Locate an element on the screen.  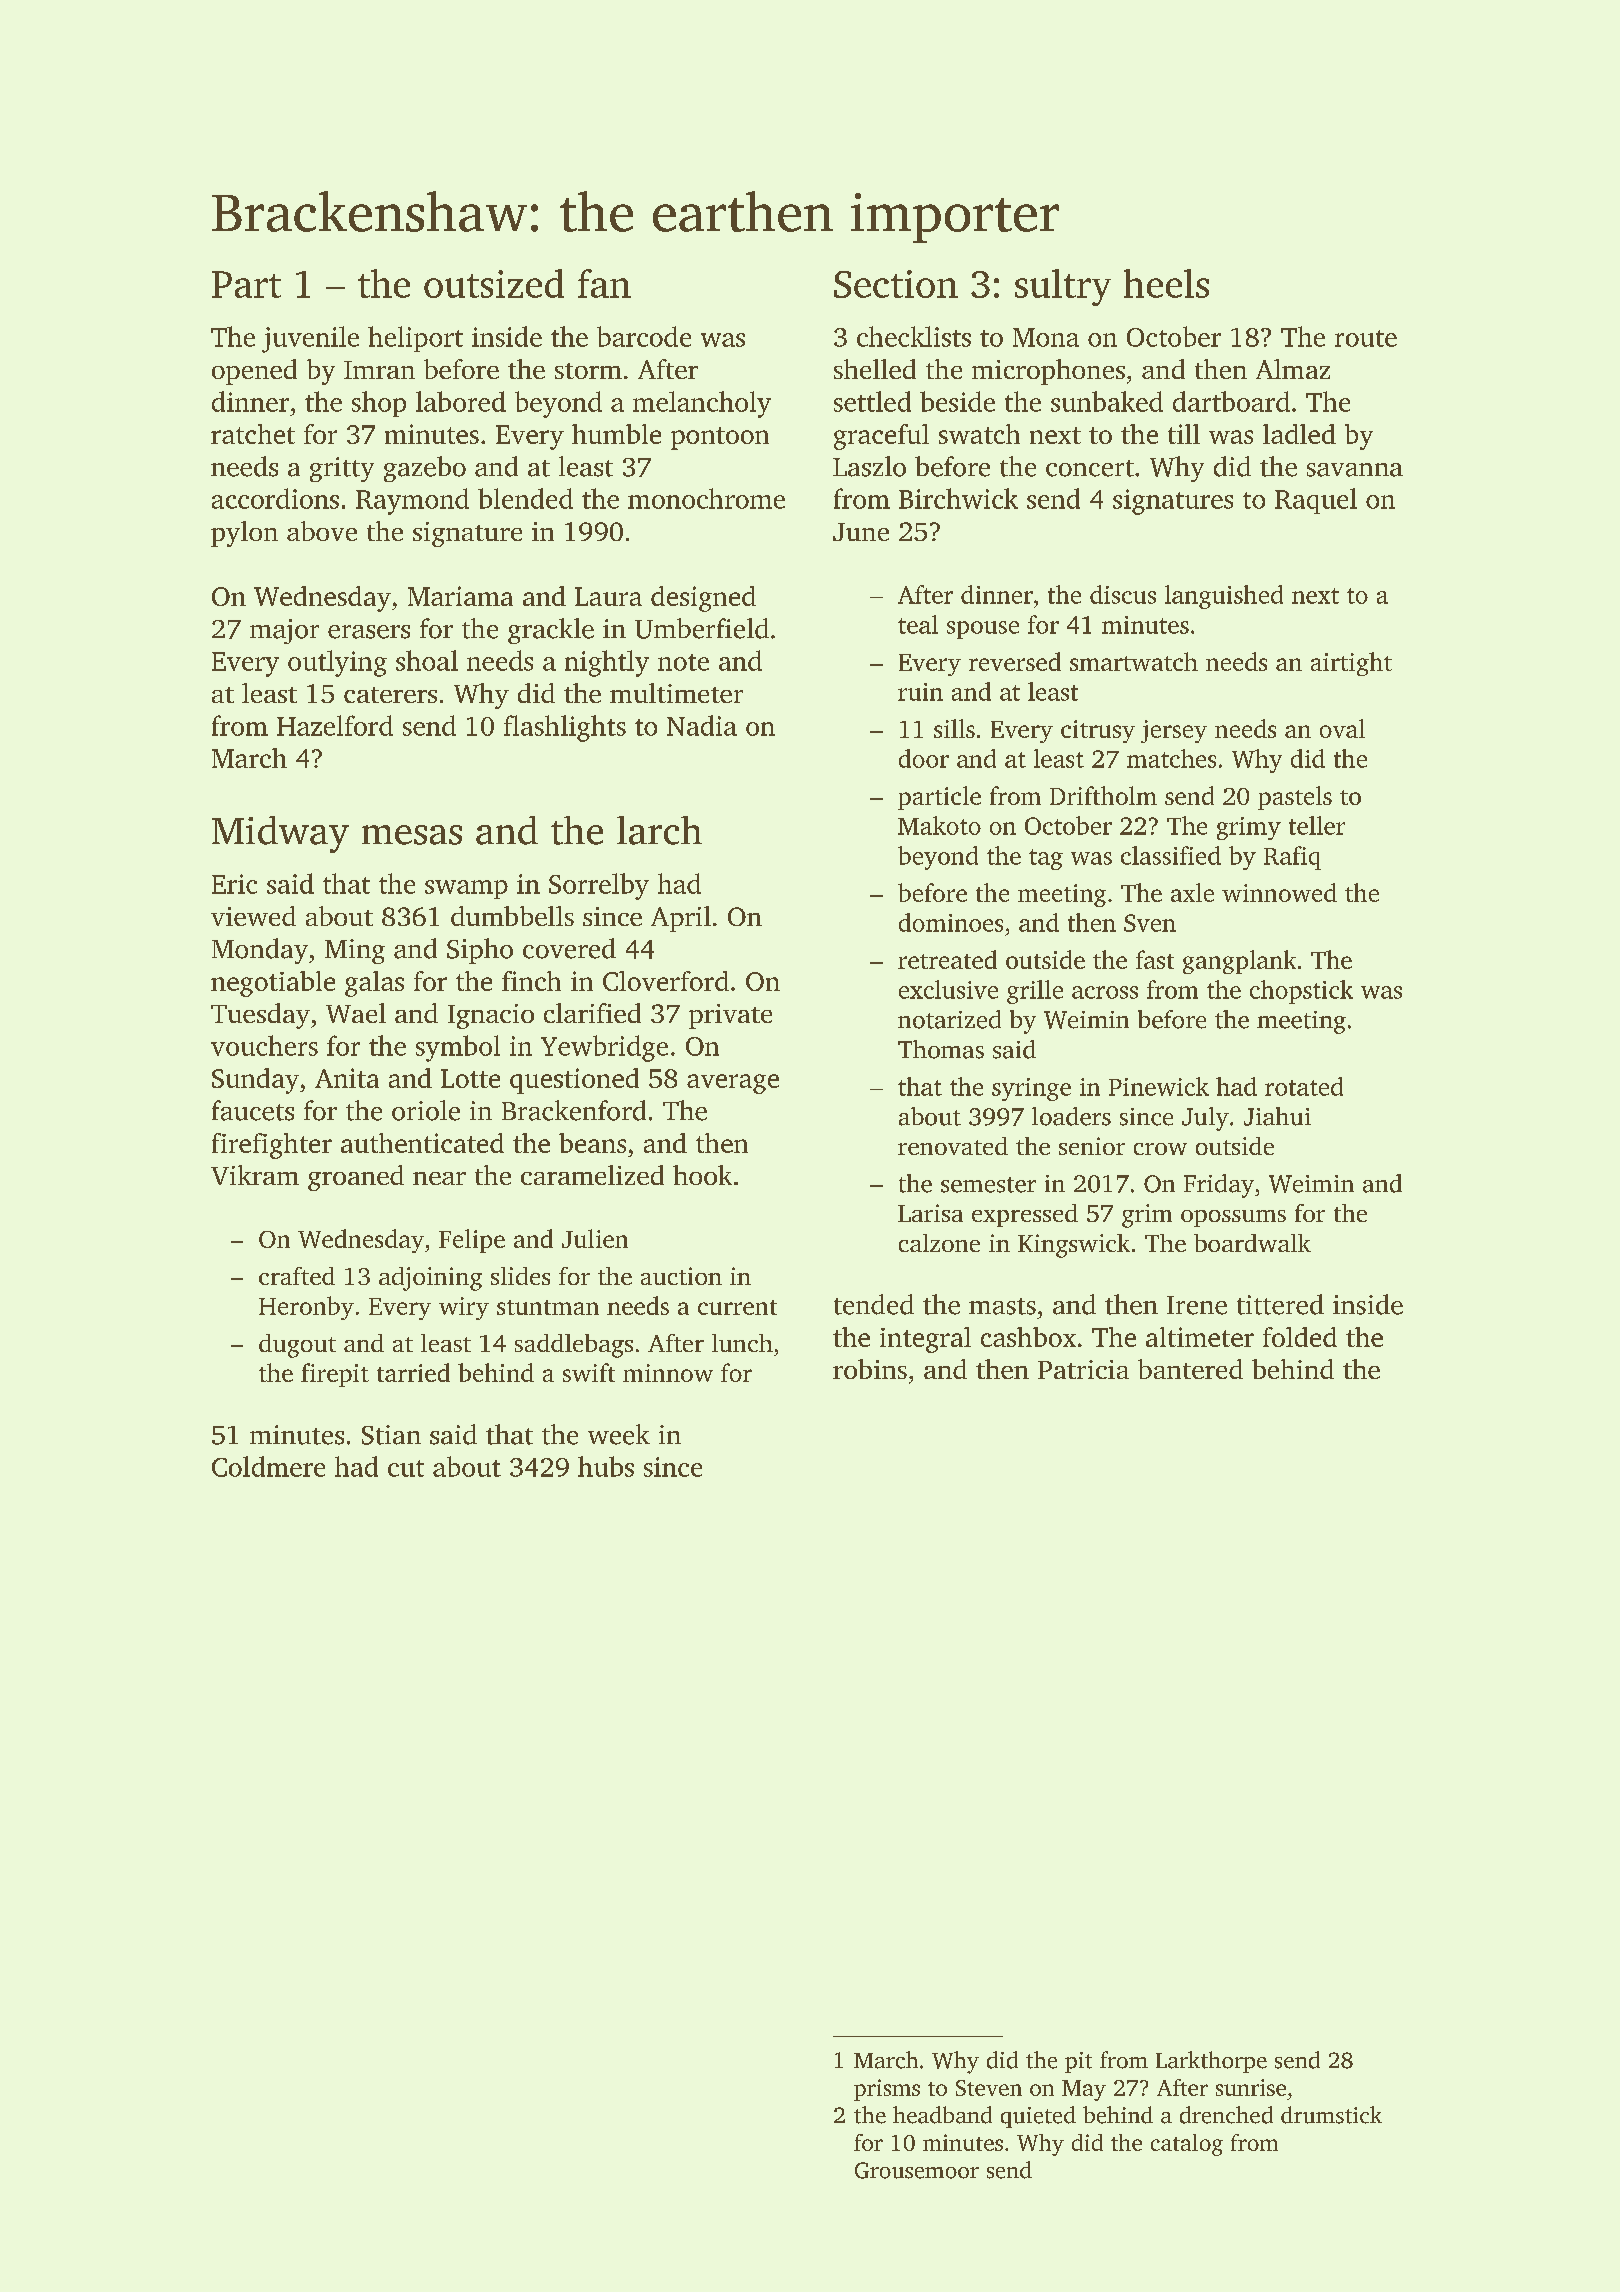
Mona is located at coordinates (1046, 337).
